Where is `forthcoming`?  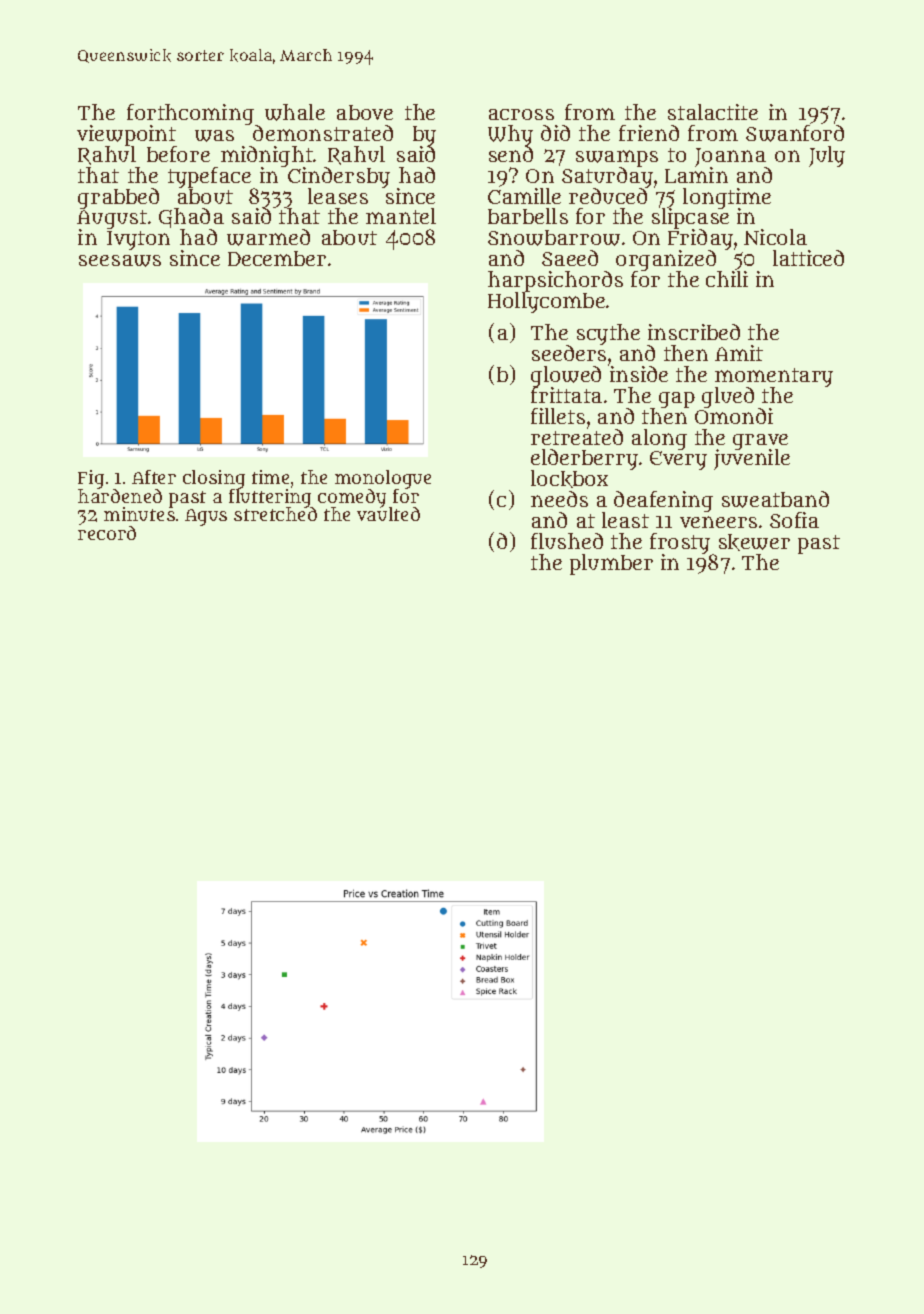
forthcoming is located at coordinates (190, 114).
